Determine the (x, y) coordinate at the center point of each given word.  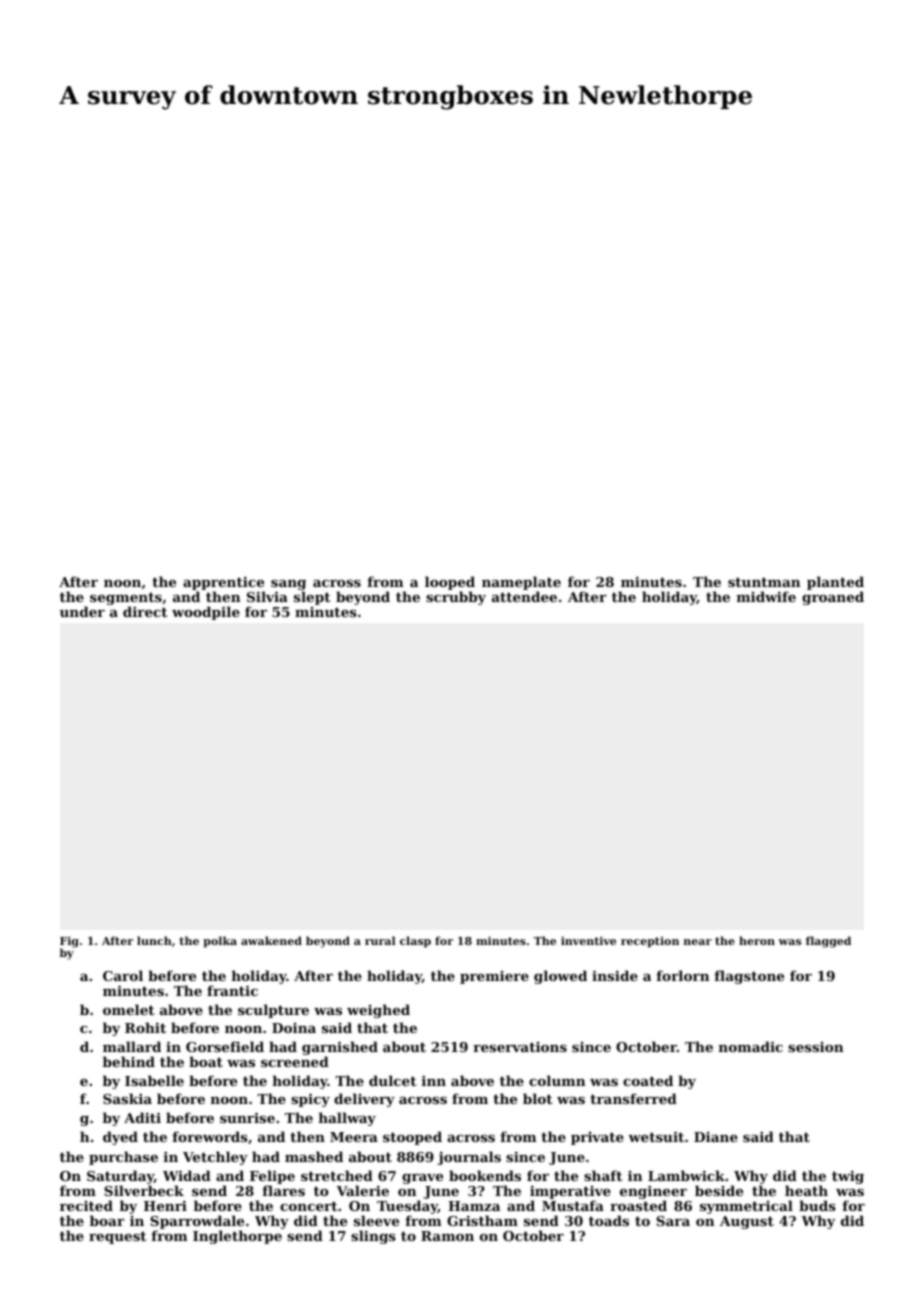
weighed (378, 1011)
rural (380, 940)
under (82, 611)
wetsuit (656, 1136)
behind (129, 1061)
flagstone (749, 977)
